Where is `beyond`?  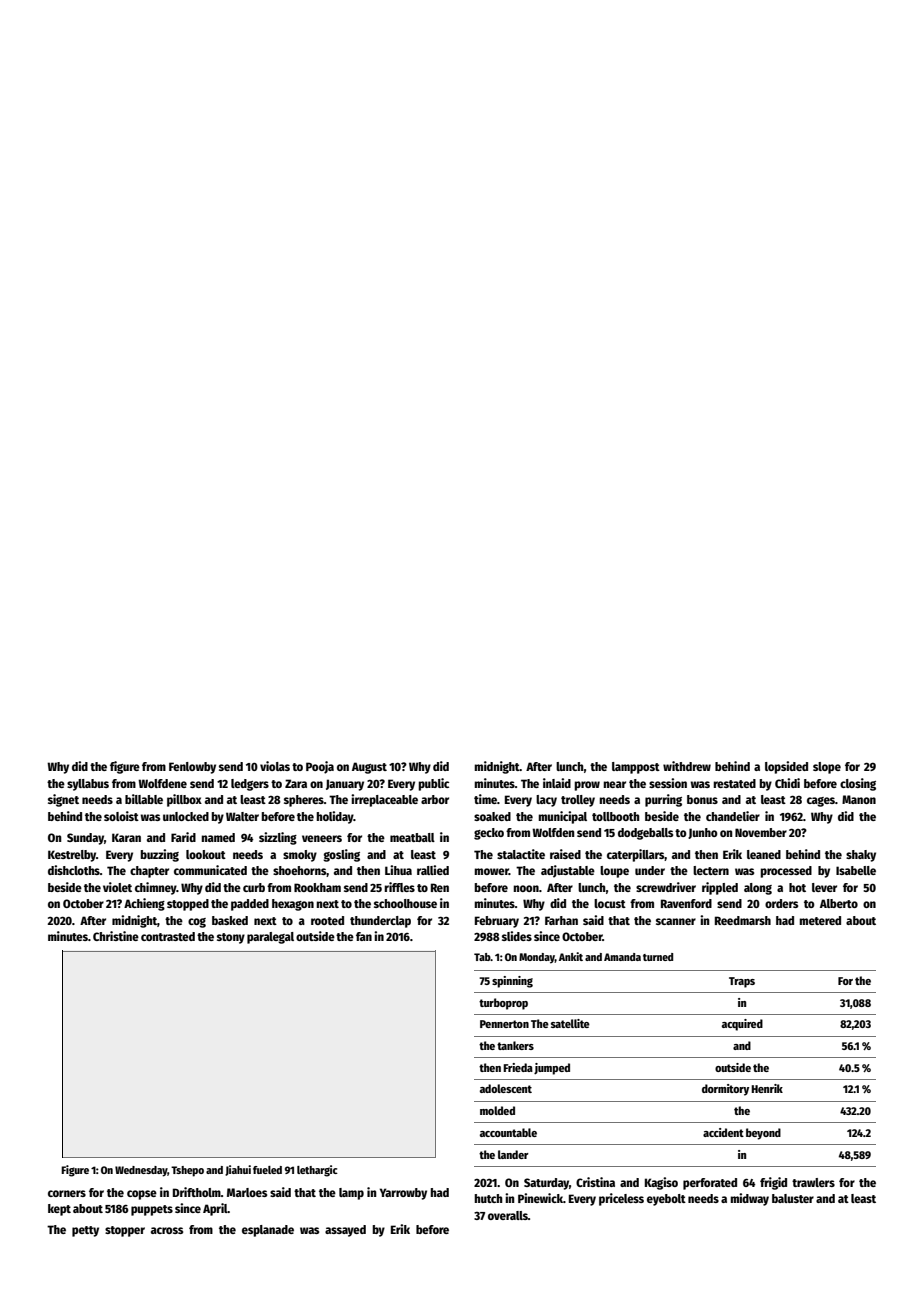
beyond is located at coordinates (763, 1134).
